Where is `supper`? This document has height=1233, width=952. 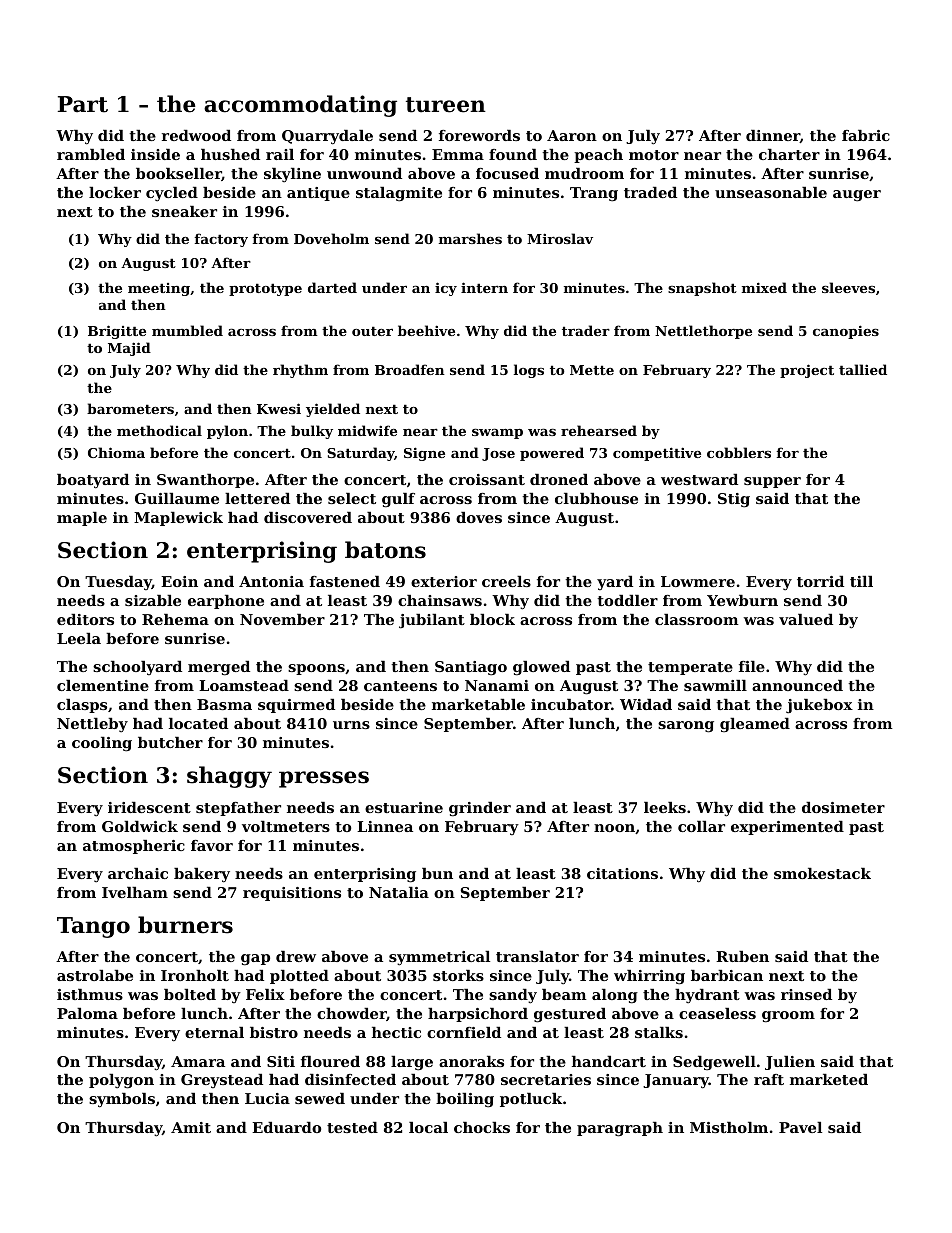
supper is located at coordinates (772, 482).
